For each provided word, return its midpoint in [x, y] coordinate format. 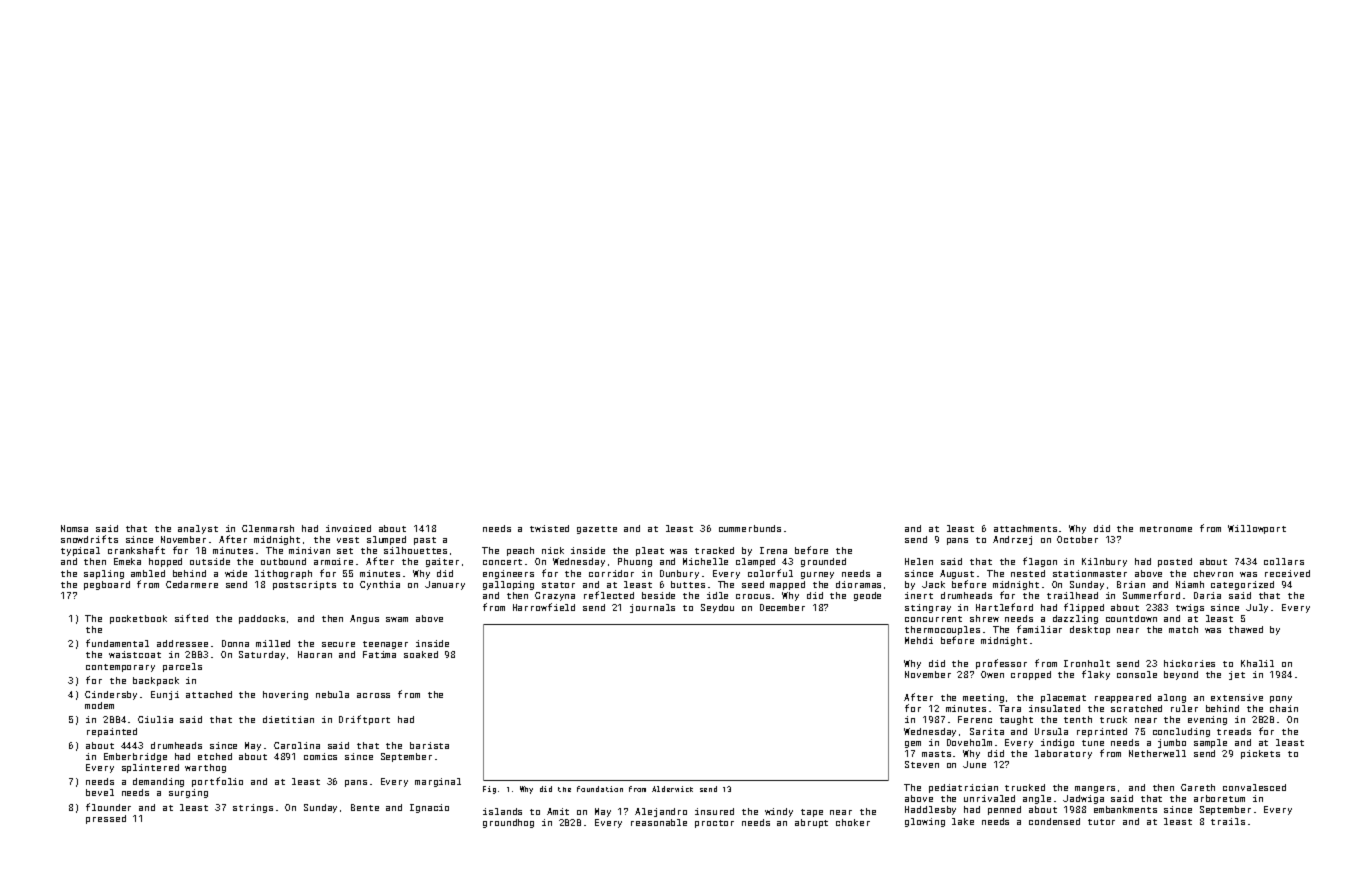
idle [717, 595]
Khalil [1257, 663]
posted [1175, 562]
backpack [156, 681]
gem [913, 744]
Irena [773, 550]
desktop [1090, 630]
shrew [984, 618]
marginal [438, 782]
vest [348, 540]
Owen [992, 674]
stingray [928, 608]
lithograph [283, 574]
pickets [1260, 754]
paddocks [262, 619]
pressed [106, 819]
